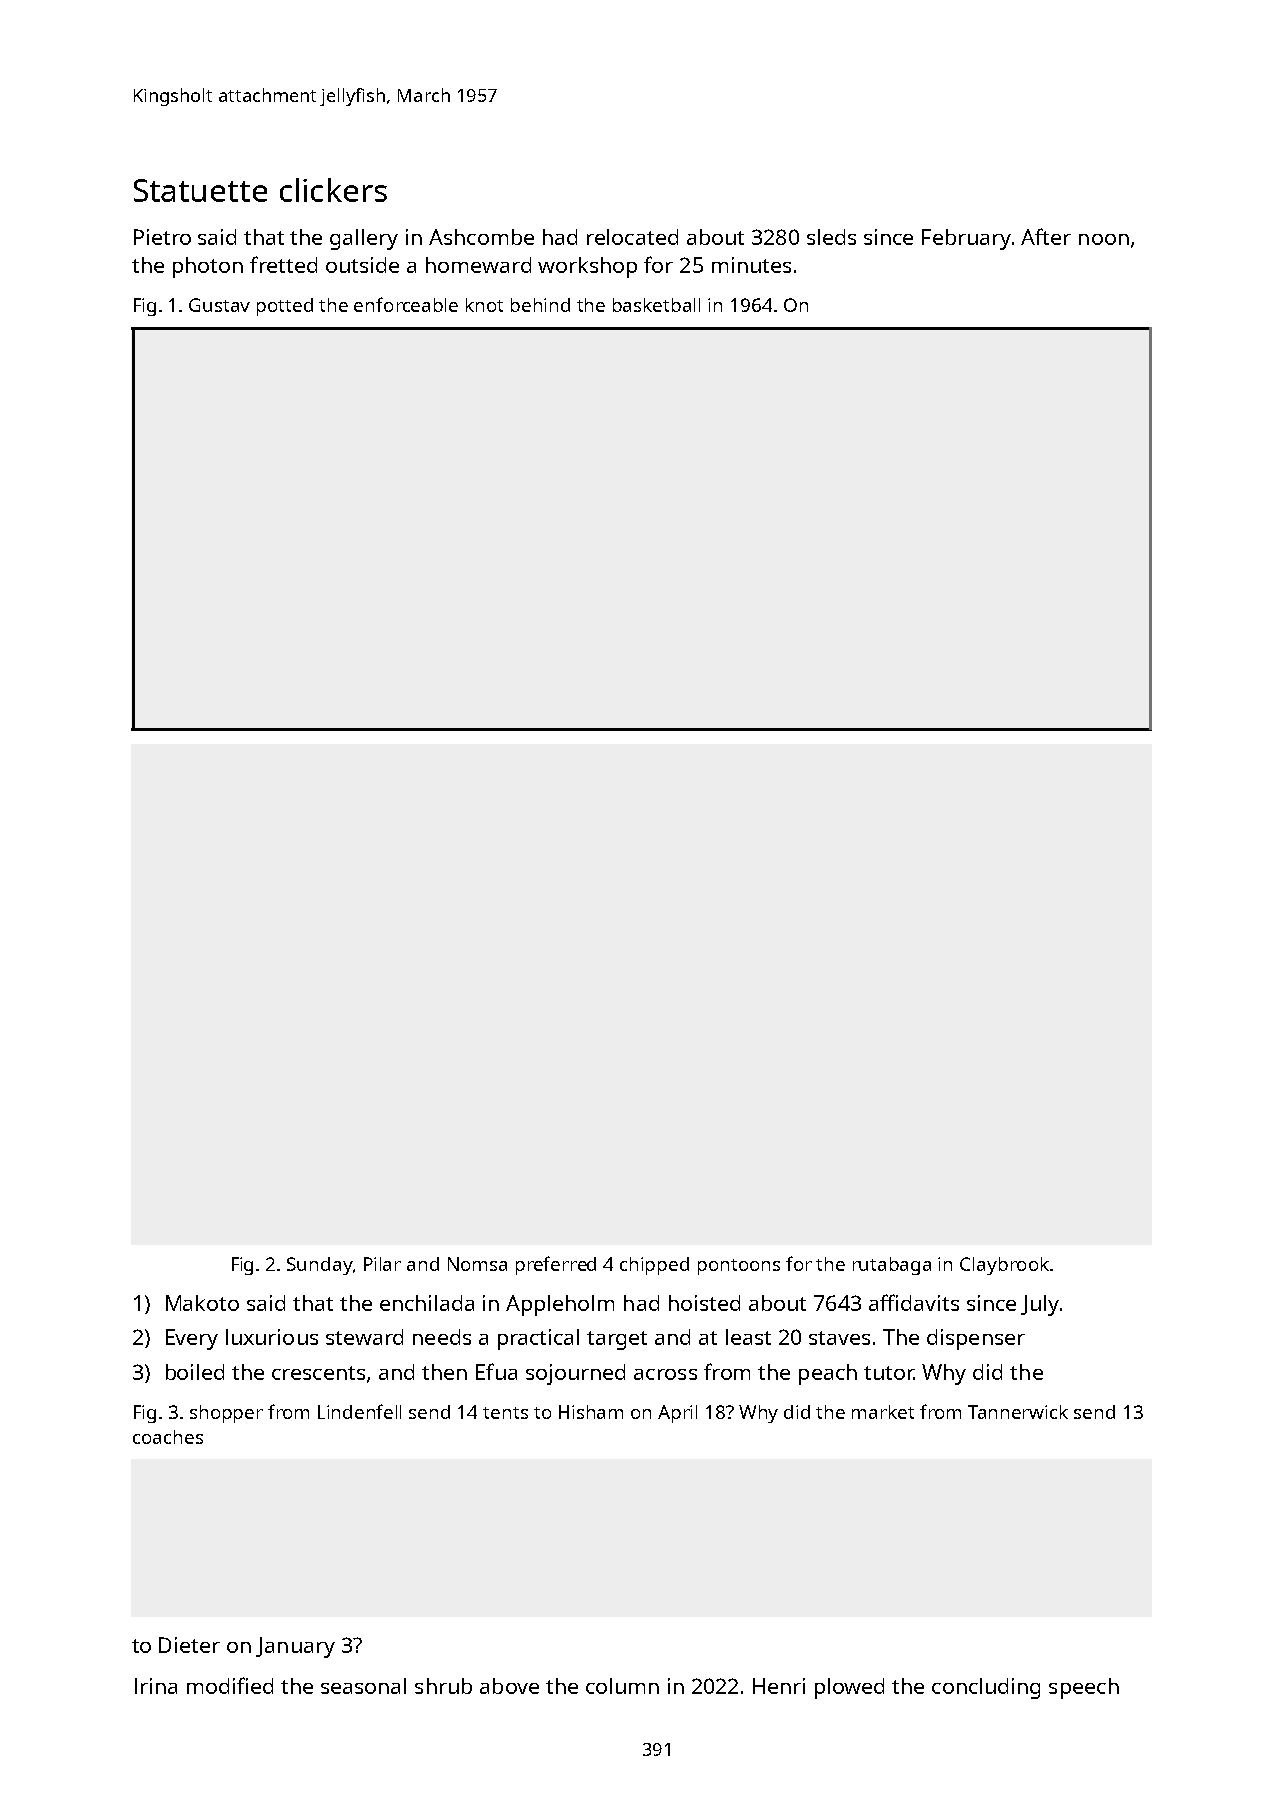  Describe the element at coordinates (359, 1411) in the screenshot. I see `Lindenfell` at that location.
